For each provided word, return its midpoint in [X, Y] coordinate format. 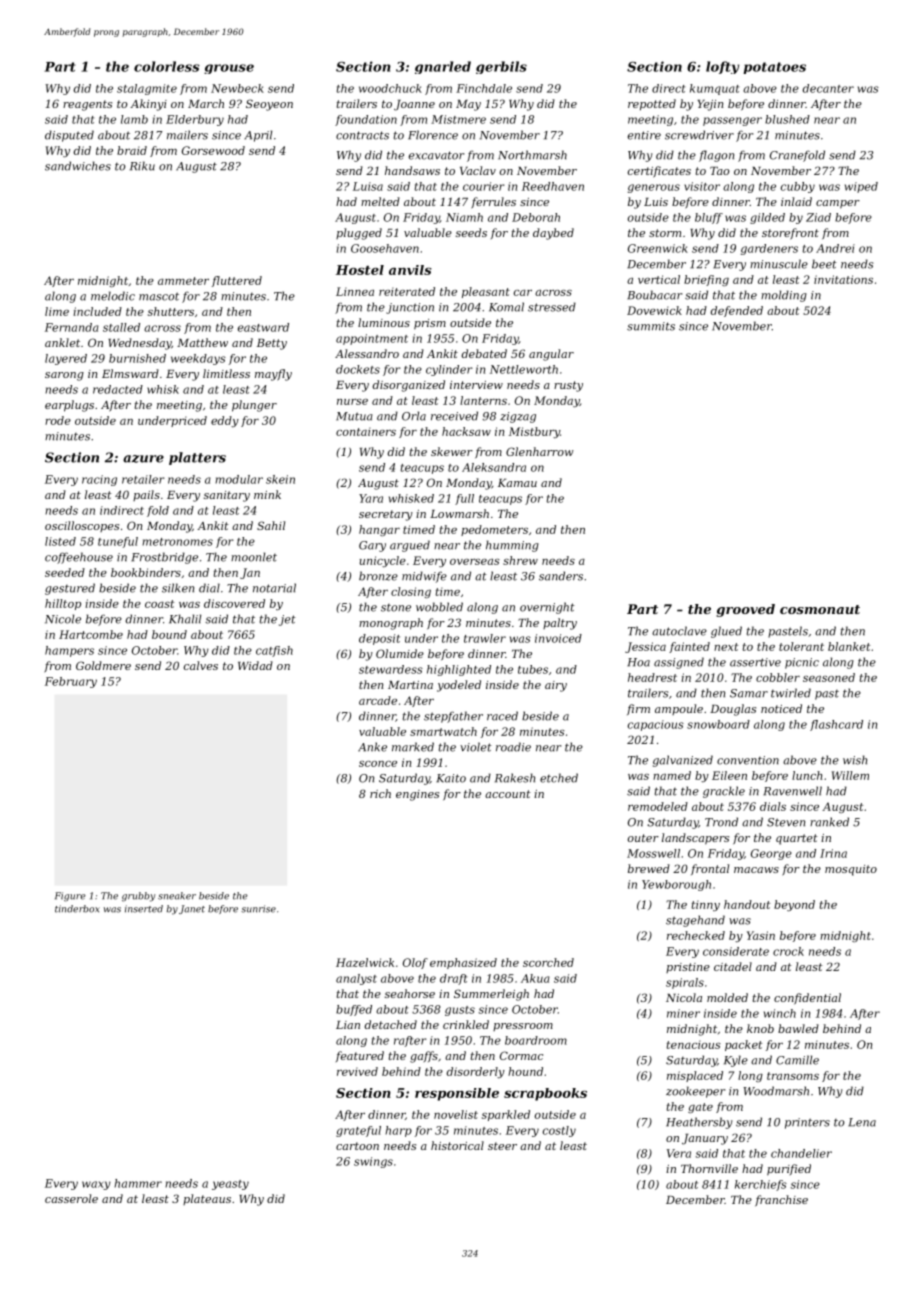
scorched [548, 962]
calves [201, 665]
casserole [71, 1198]
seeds [471, 232]
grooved [745, 610]
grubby [138, 897]
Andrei [835, 248]
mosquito [851, 870]
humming [512, 546]
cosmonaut [820, 609]
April [258, 136]
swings [373, 1162]
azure [143, 459]
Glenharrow [540, 451]
